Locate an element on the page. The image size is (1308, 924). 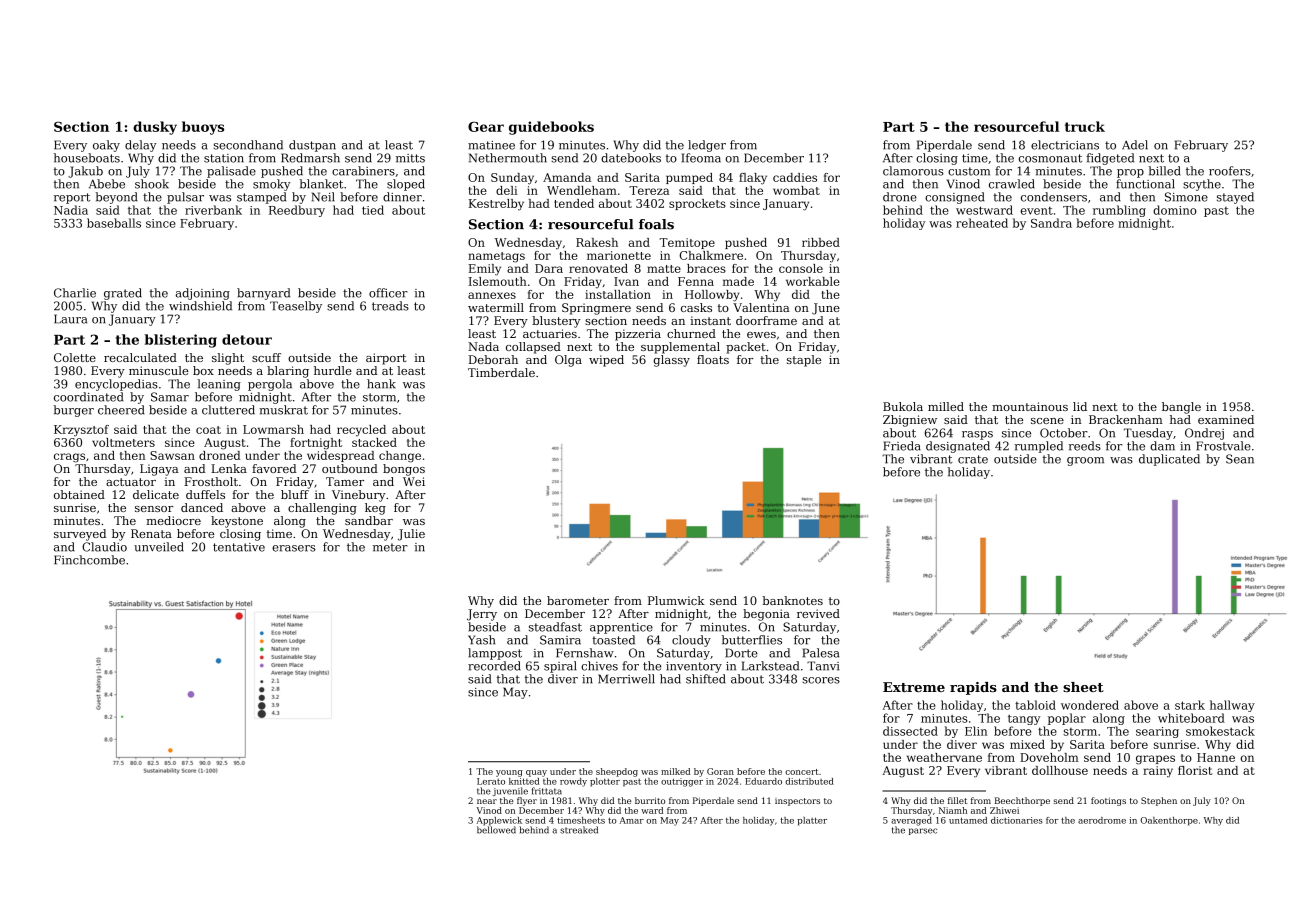
near is located at coordinates (487, 801).
